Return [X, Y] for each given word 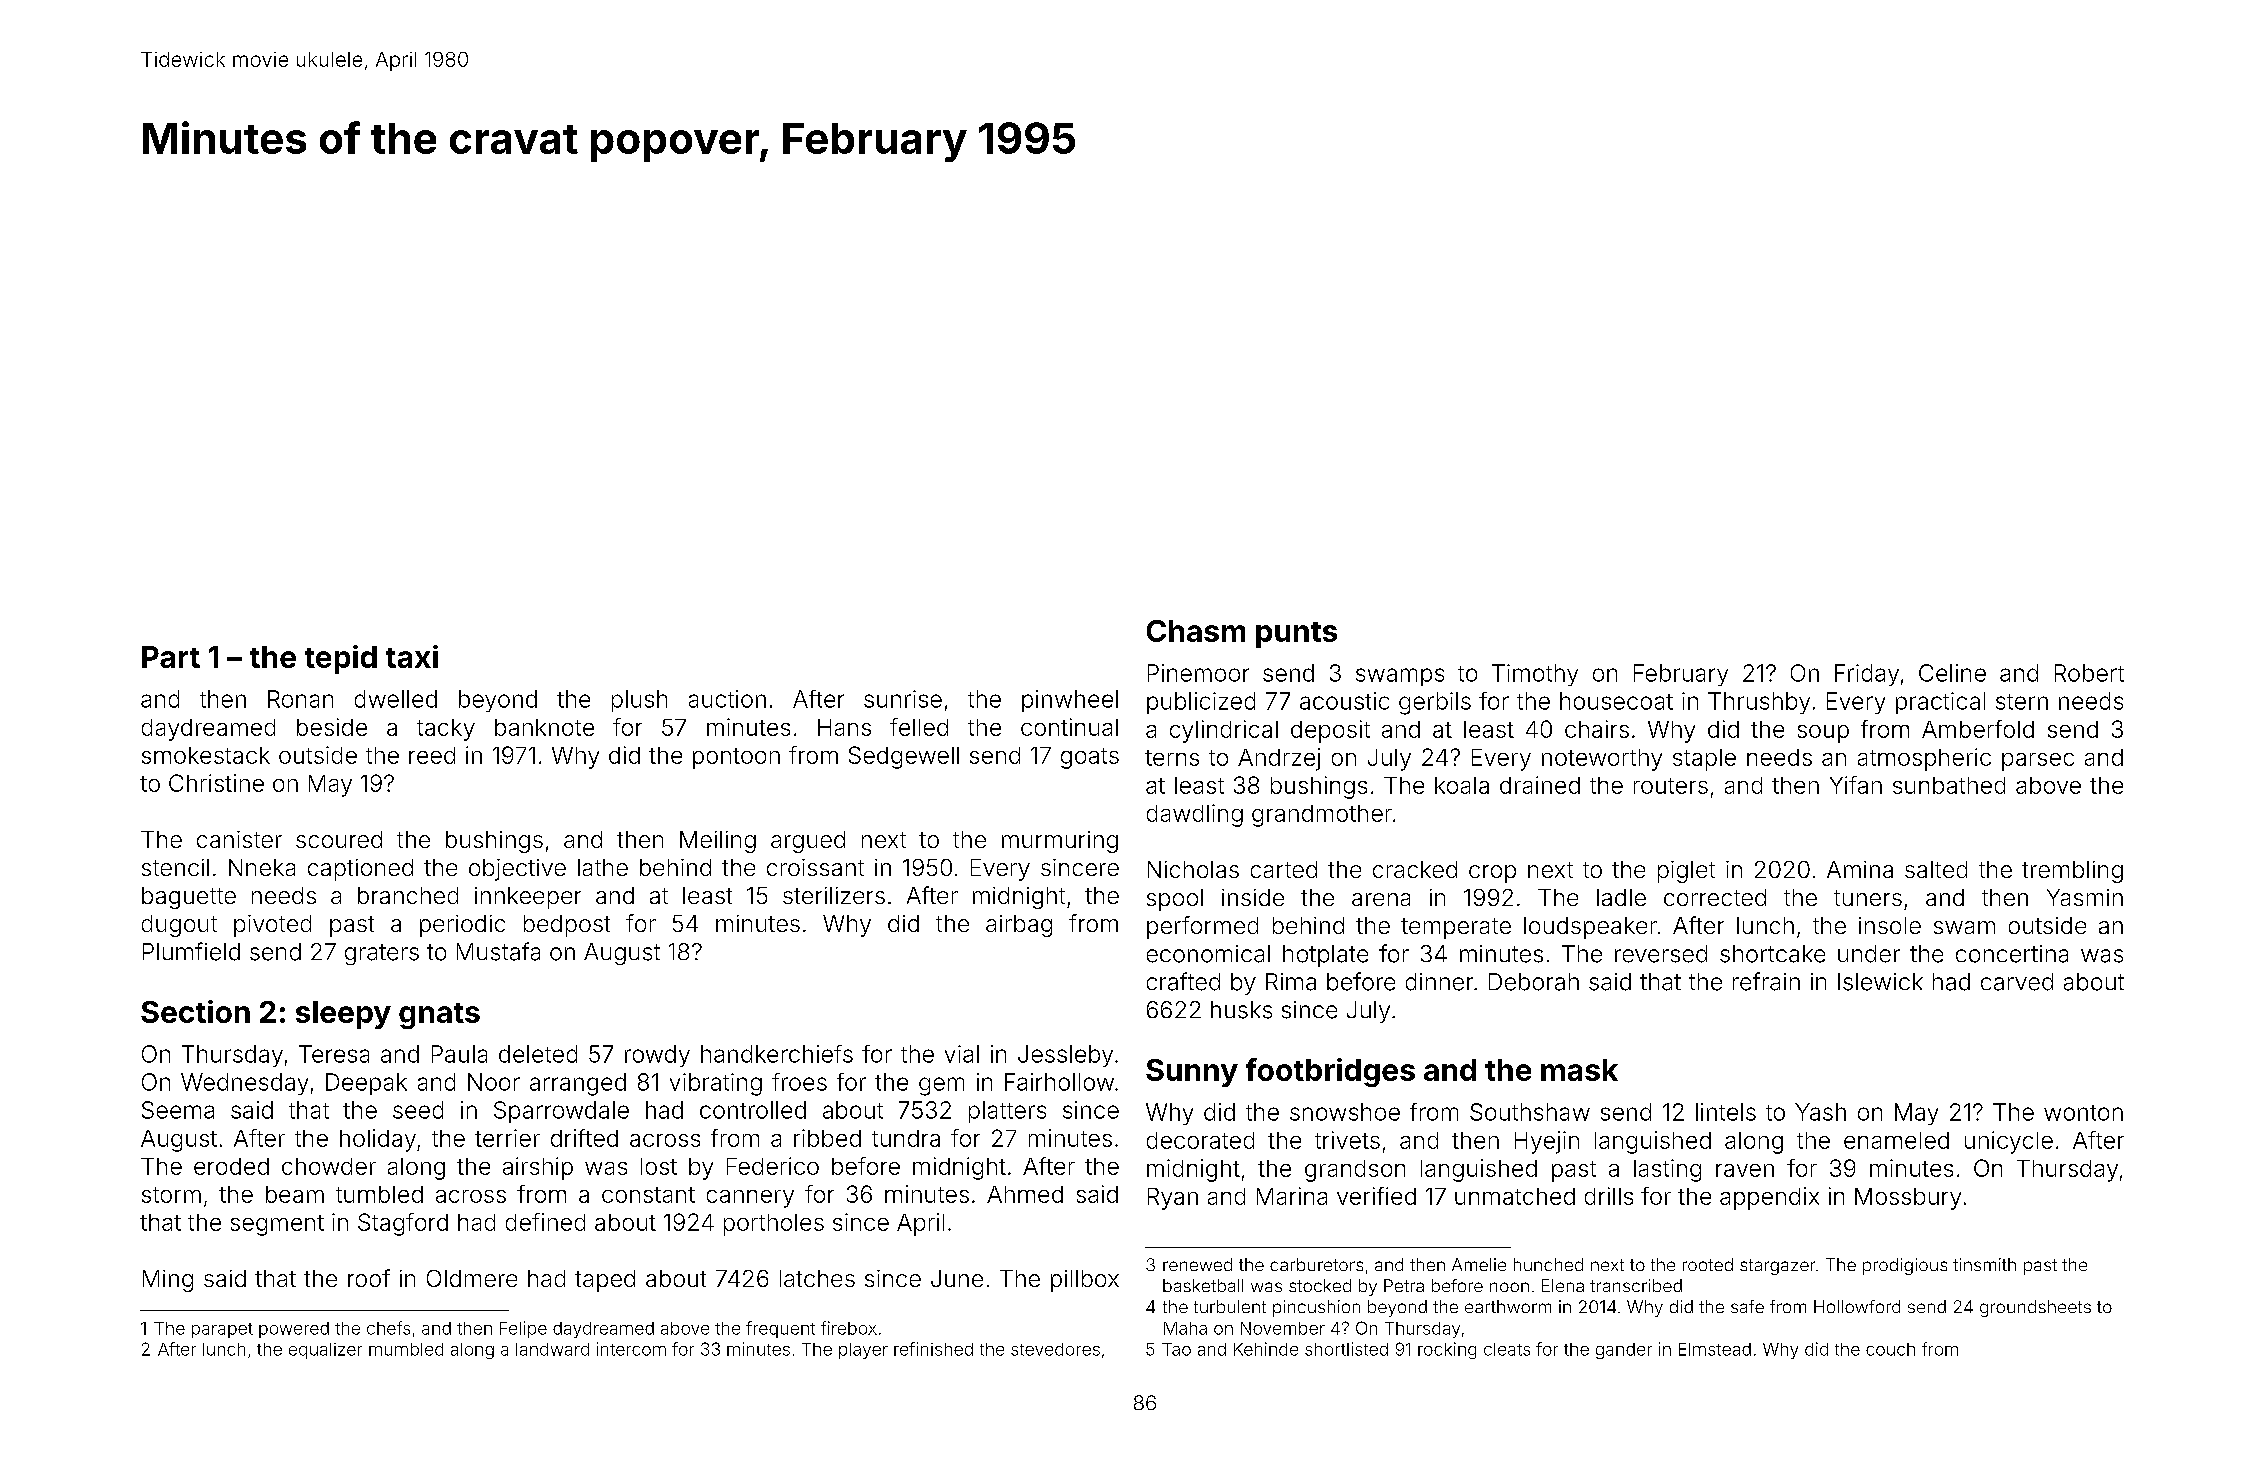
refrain [1766, 981]
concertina [2012, 954]
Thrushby [1759, 703]
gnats [439, 1016]
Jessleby [1065, 1056]
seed [418, 1110]
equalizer [325, 1351]
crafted [1183, 981]
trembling [2072, 872]
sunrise [903, 699]
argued [808, 842]
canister [239, 839]
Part [171, 657]
